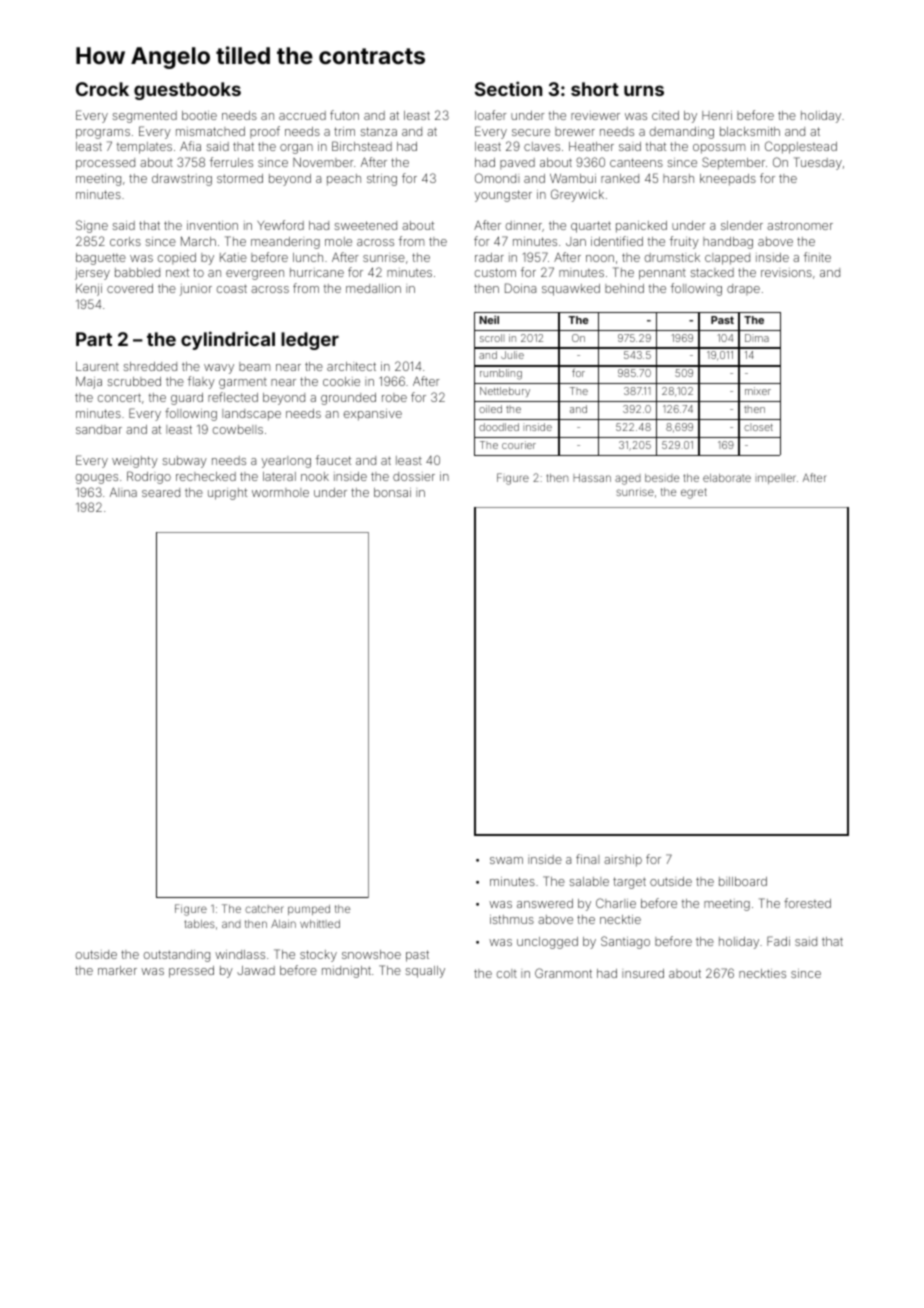 The image size is (924, 1308). Describe the element at coordinates (592, 478) in the screenshot. I see `Hassan` at that location.
